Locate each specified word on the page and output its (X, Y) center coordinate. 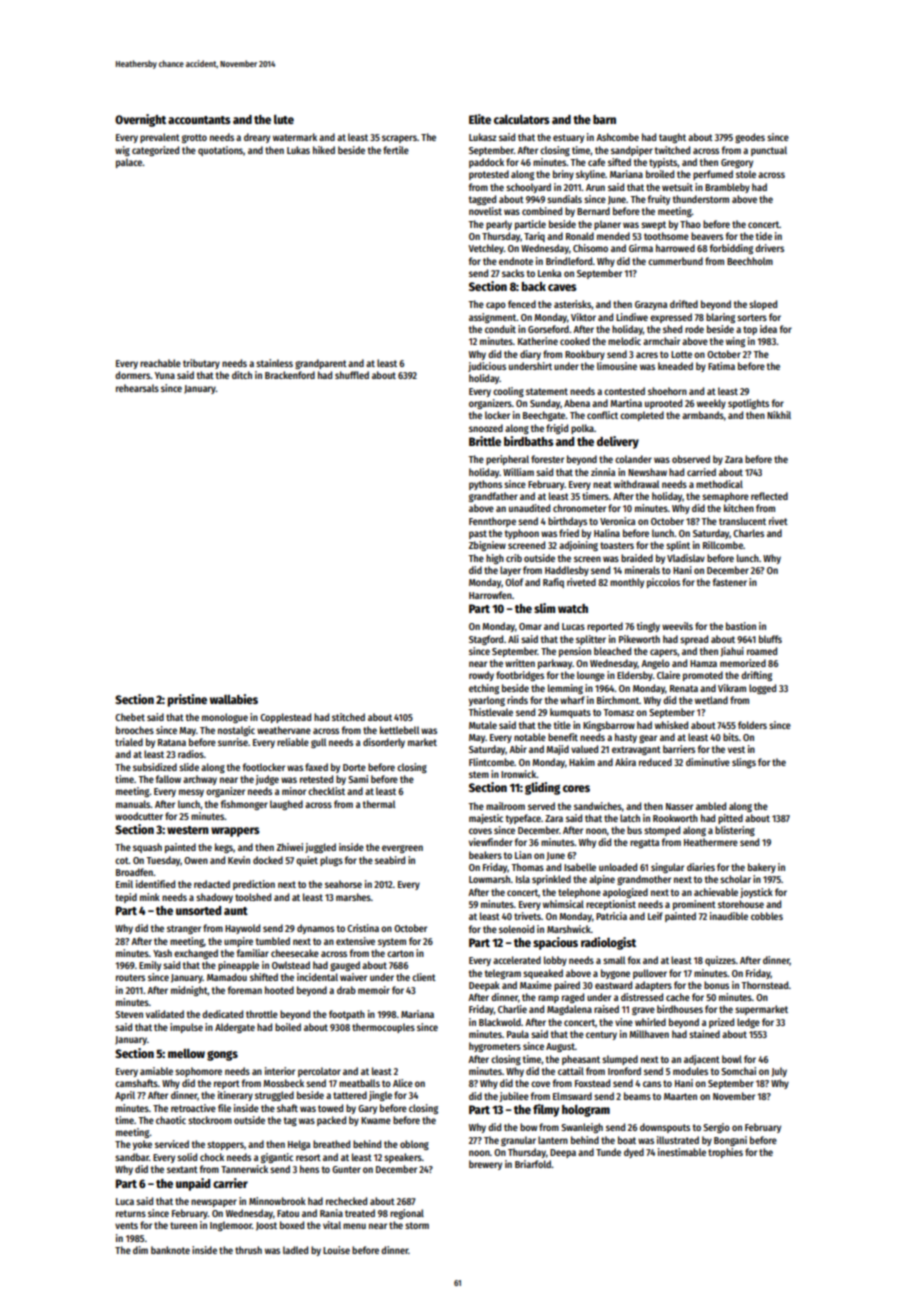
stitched (348, 717)
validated (165, 1014)
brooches (135, 730)
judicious (487, 367)
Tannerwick (244, 1169)
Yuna (165, 375)
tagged (482, 200)
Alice (403, 1083)
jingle (380, 1096)
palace (129, 163)
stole (746, 174)
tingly (648, 627)
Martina (626, 403)
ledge (748, 1023)
